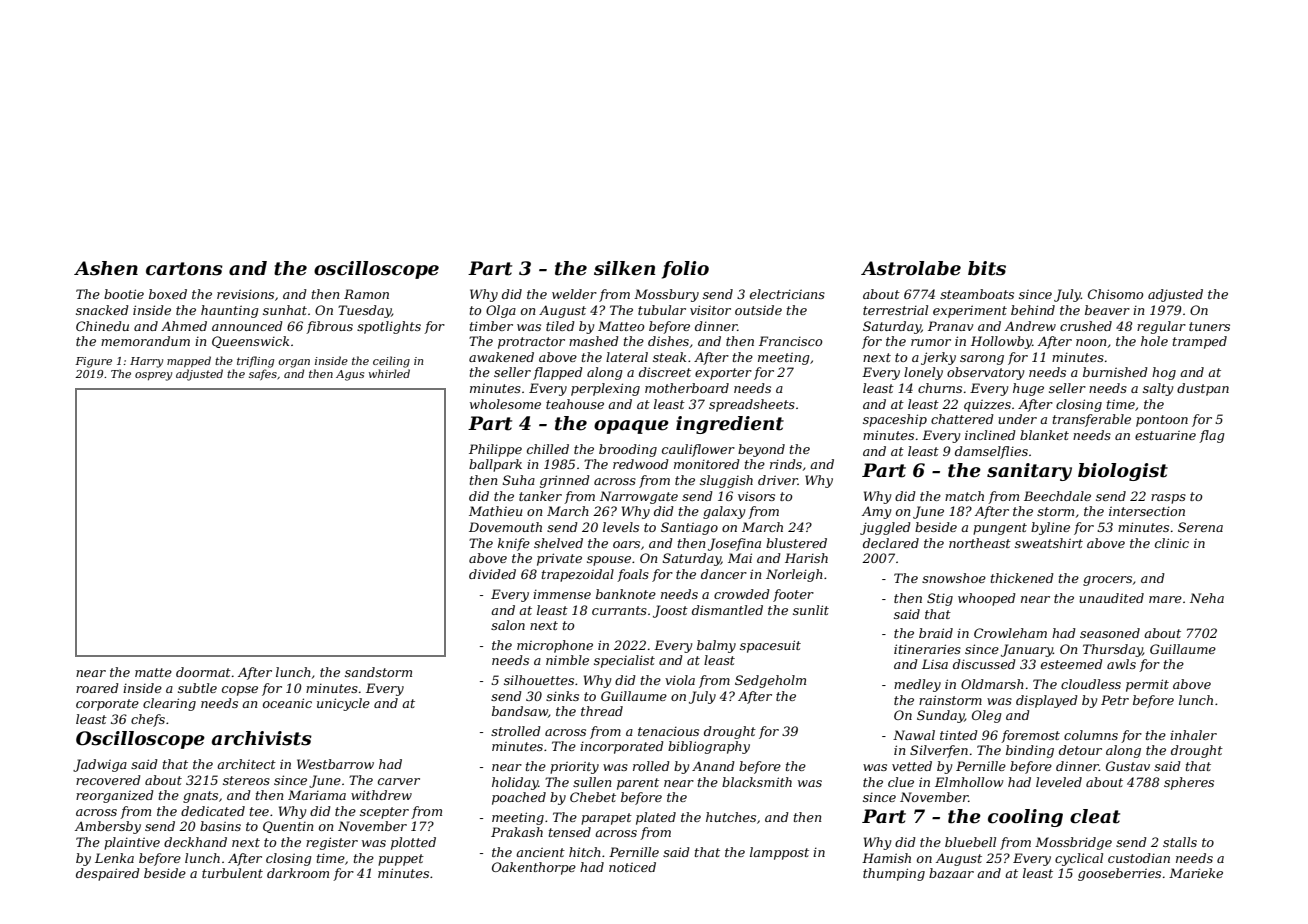  What do you see at coordinates (203, 672) in the screenshot?
I see `doormat` at bounding box center [203, 672].
